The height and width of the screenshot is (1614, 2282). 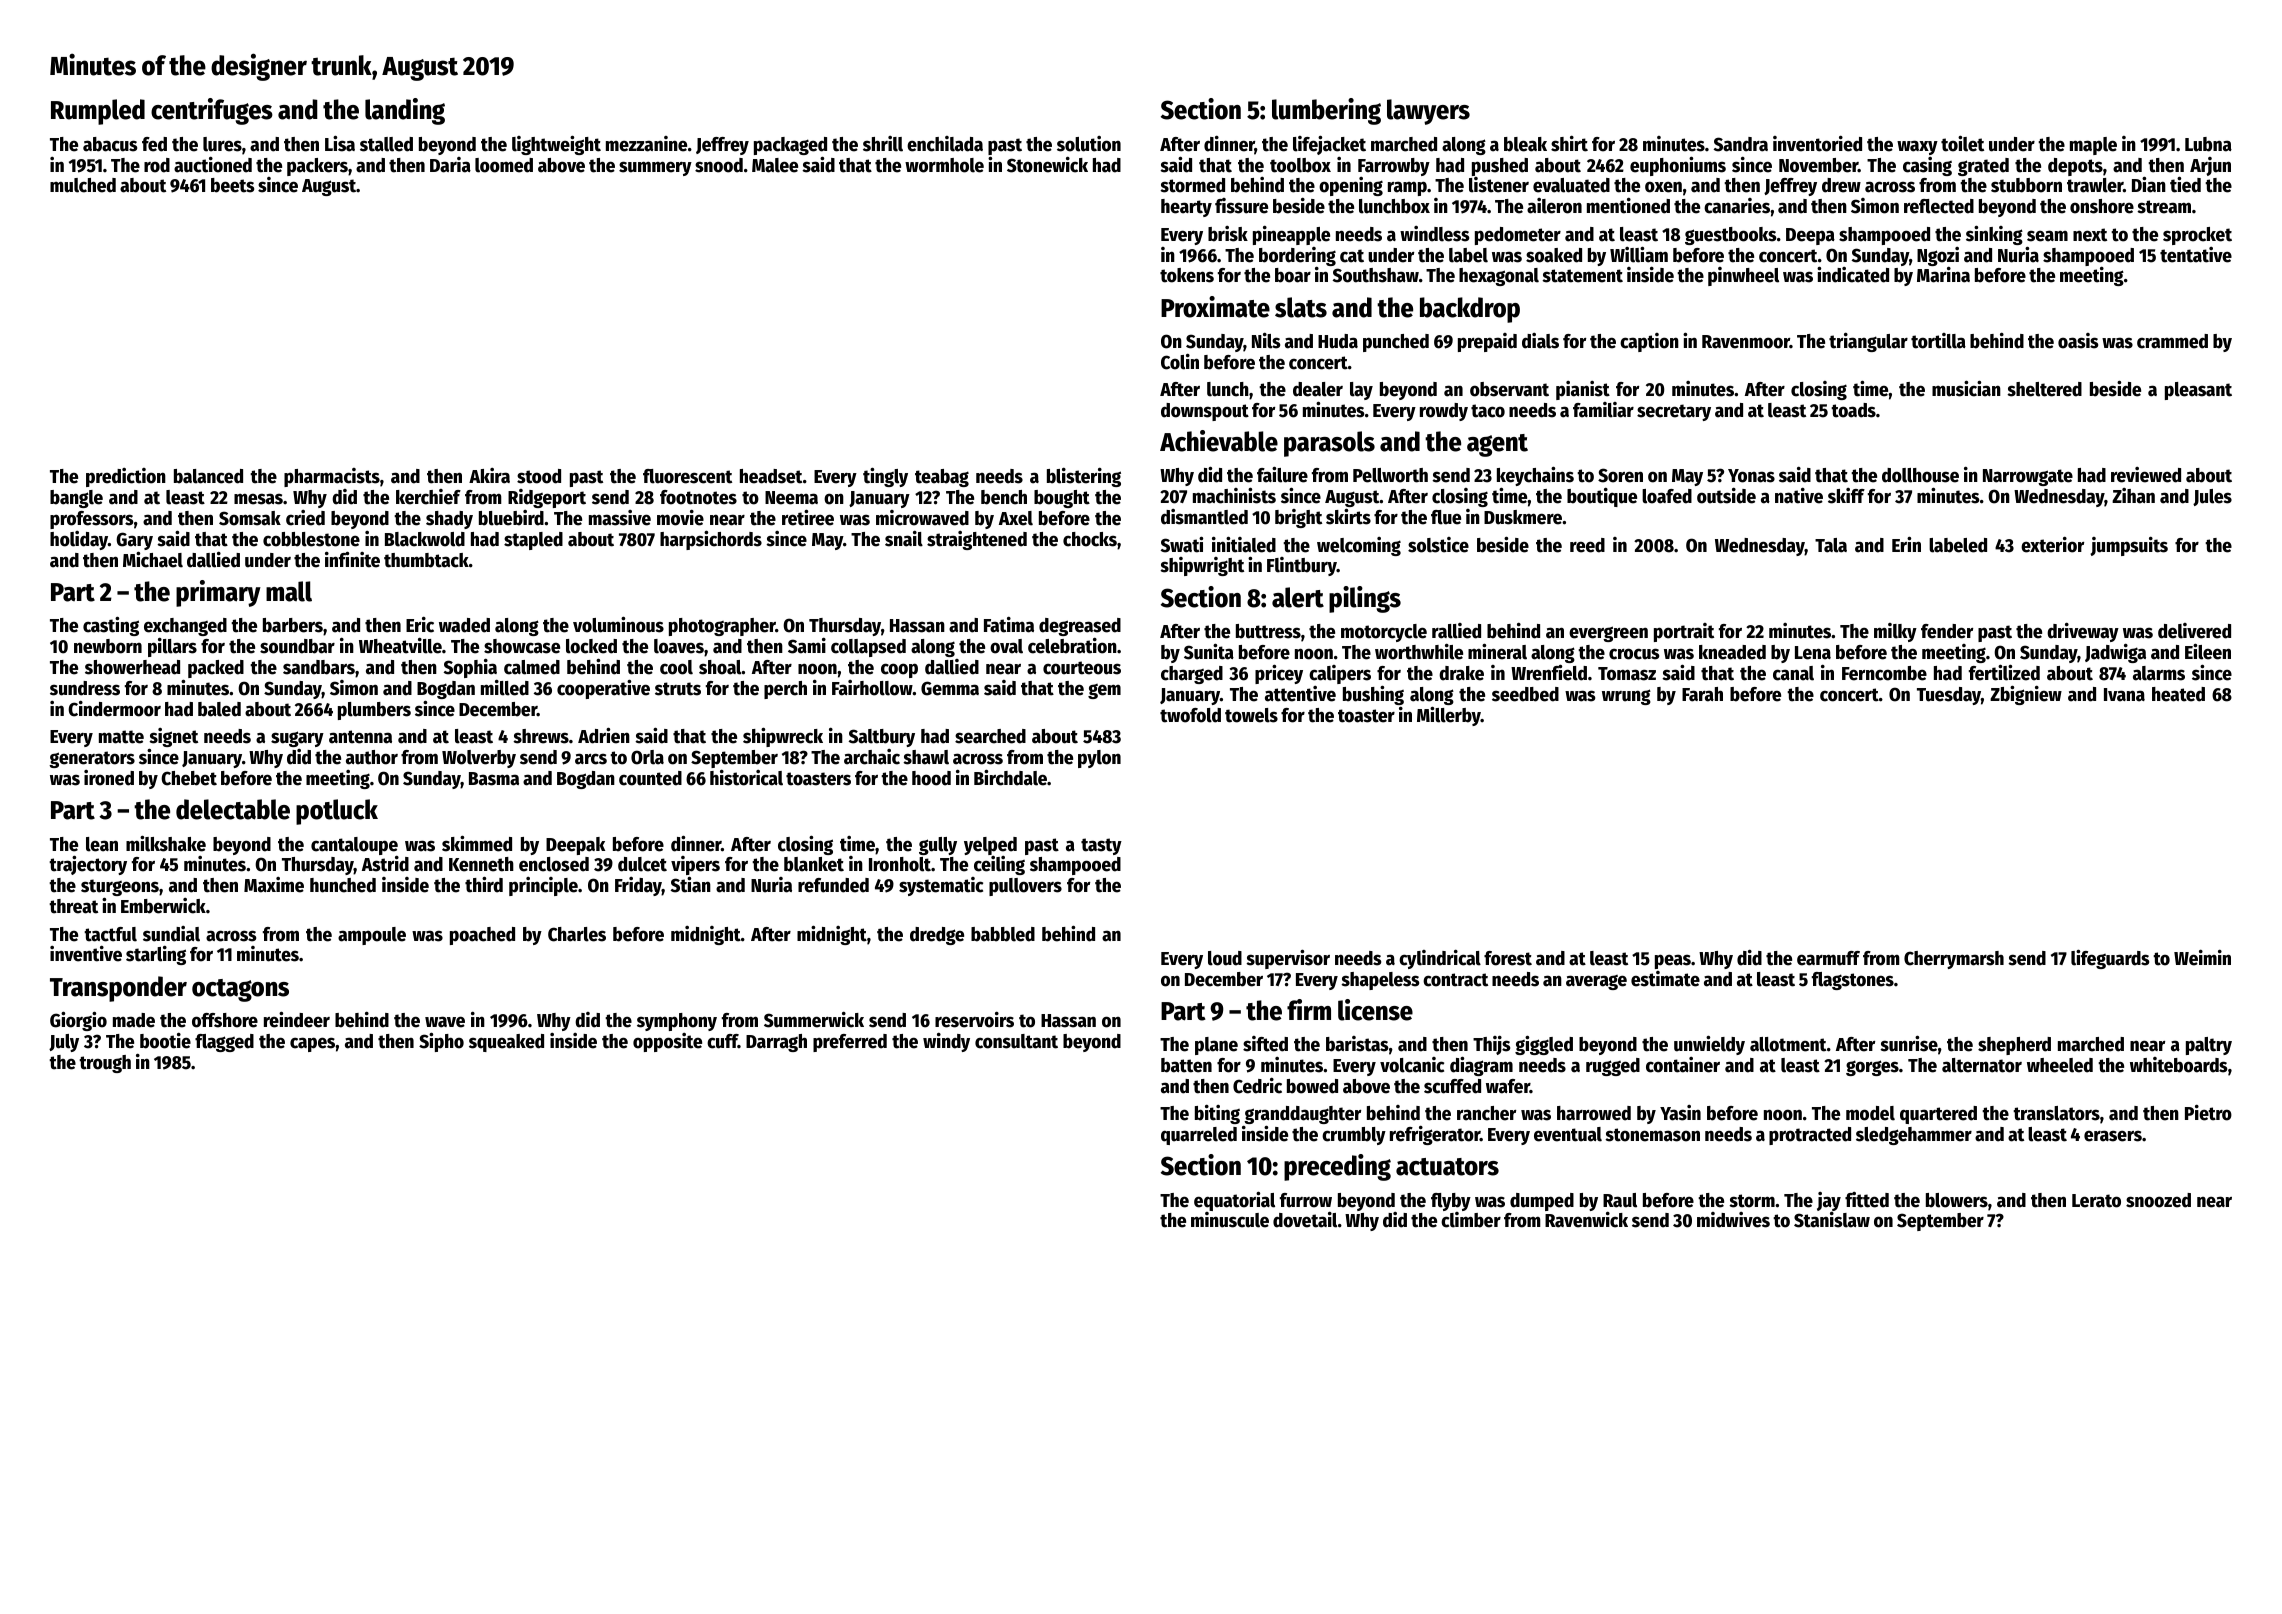 I want to click on stream, so click(x=2164, y=207).
